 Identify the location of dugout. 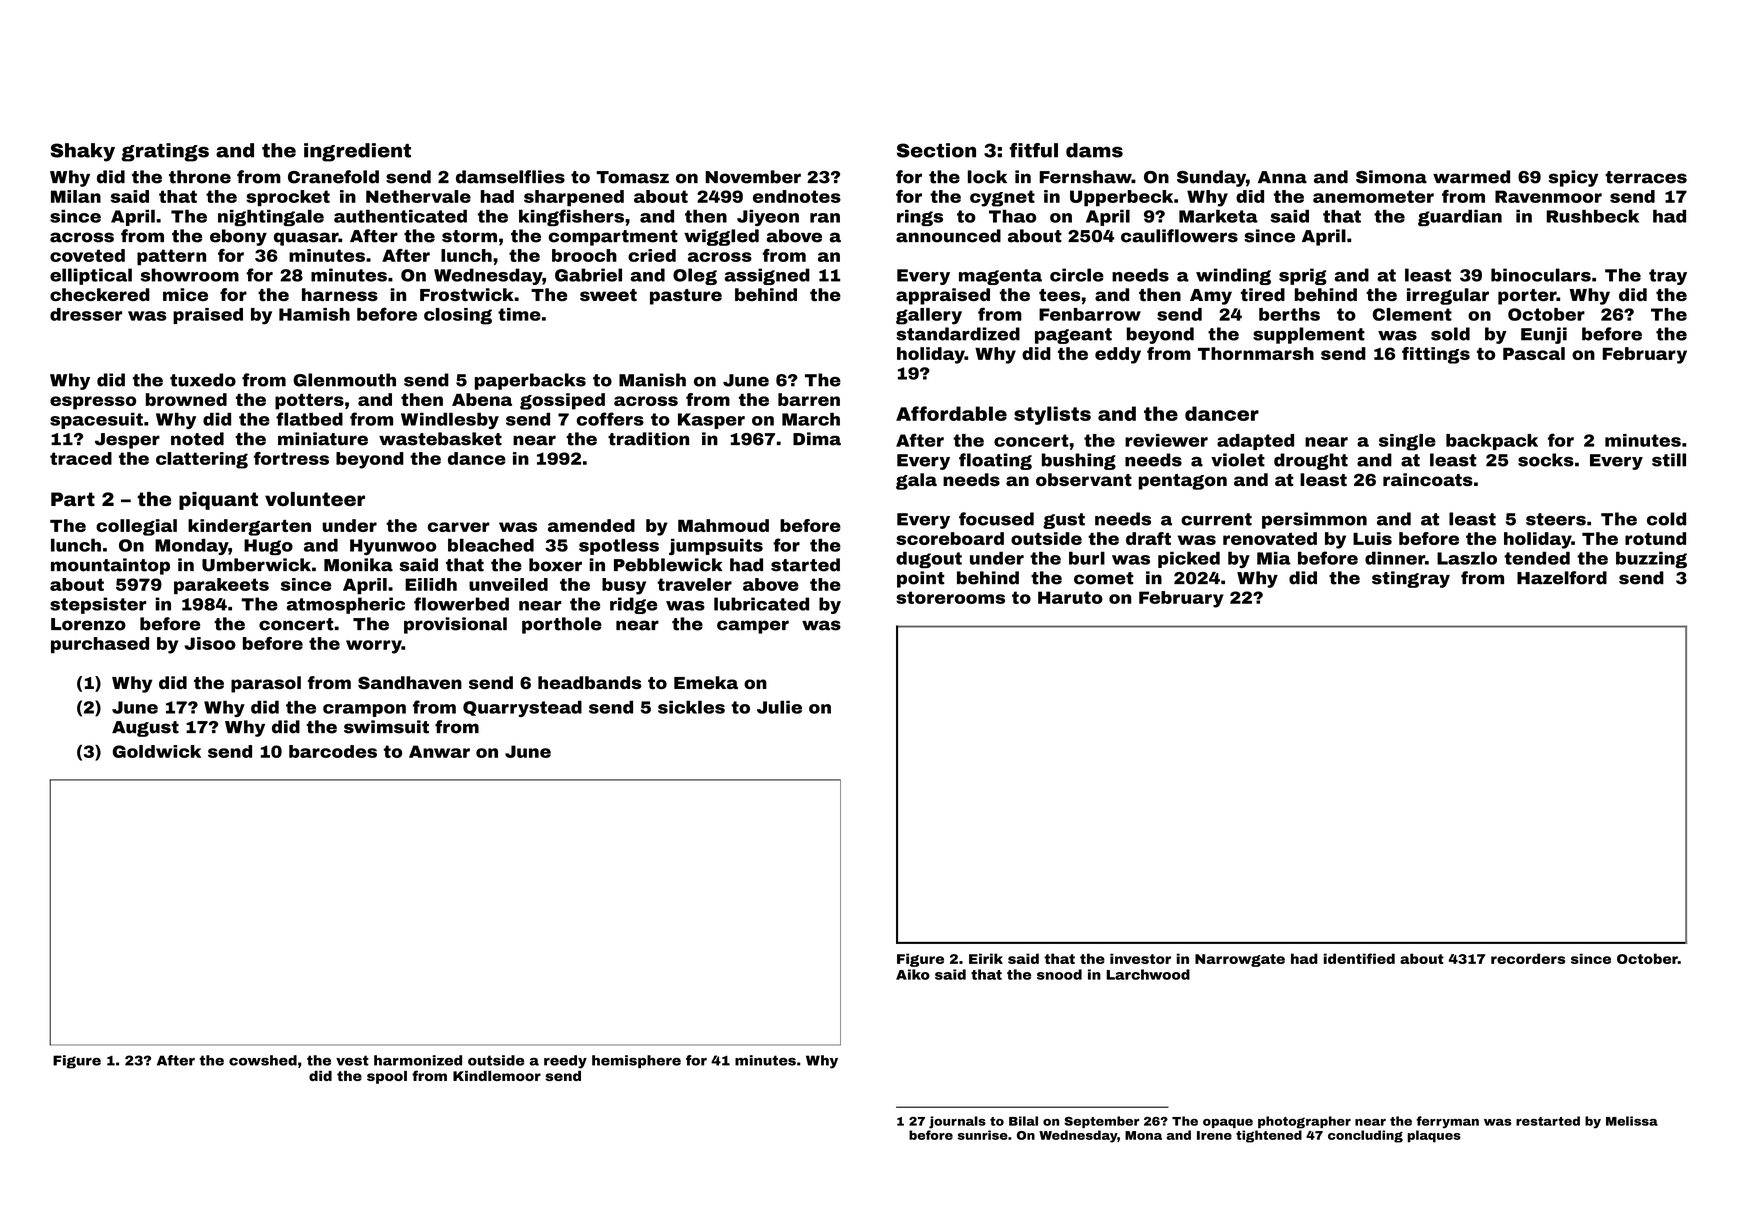
(929, 559).
